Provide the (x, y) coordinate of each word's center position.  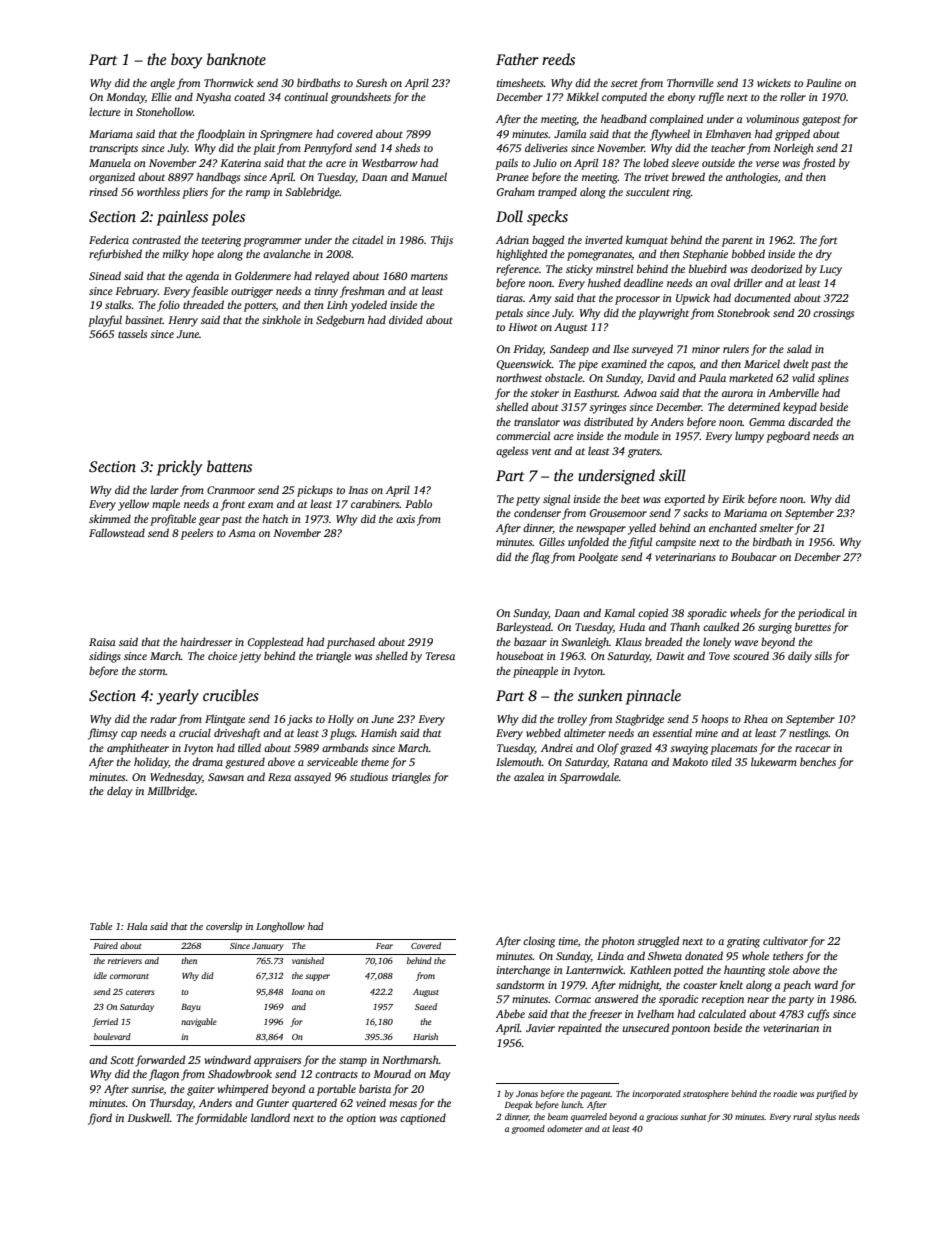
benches (818, 761)
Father (517, 59)
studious (369, 776)
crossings (833, 314)
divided (406, 319)
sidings (105, 657)
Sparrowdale (589, 778)
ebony (682, 98)
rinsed (103, 191)
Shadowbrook (240, 1073)
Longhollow (280, 927)
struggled (658, 942)
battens (229, 466)
